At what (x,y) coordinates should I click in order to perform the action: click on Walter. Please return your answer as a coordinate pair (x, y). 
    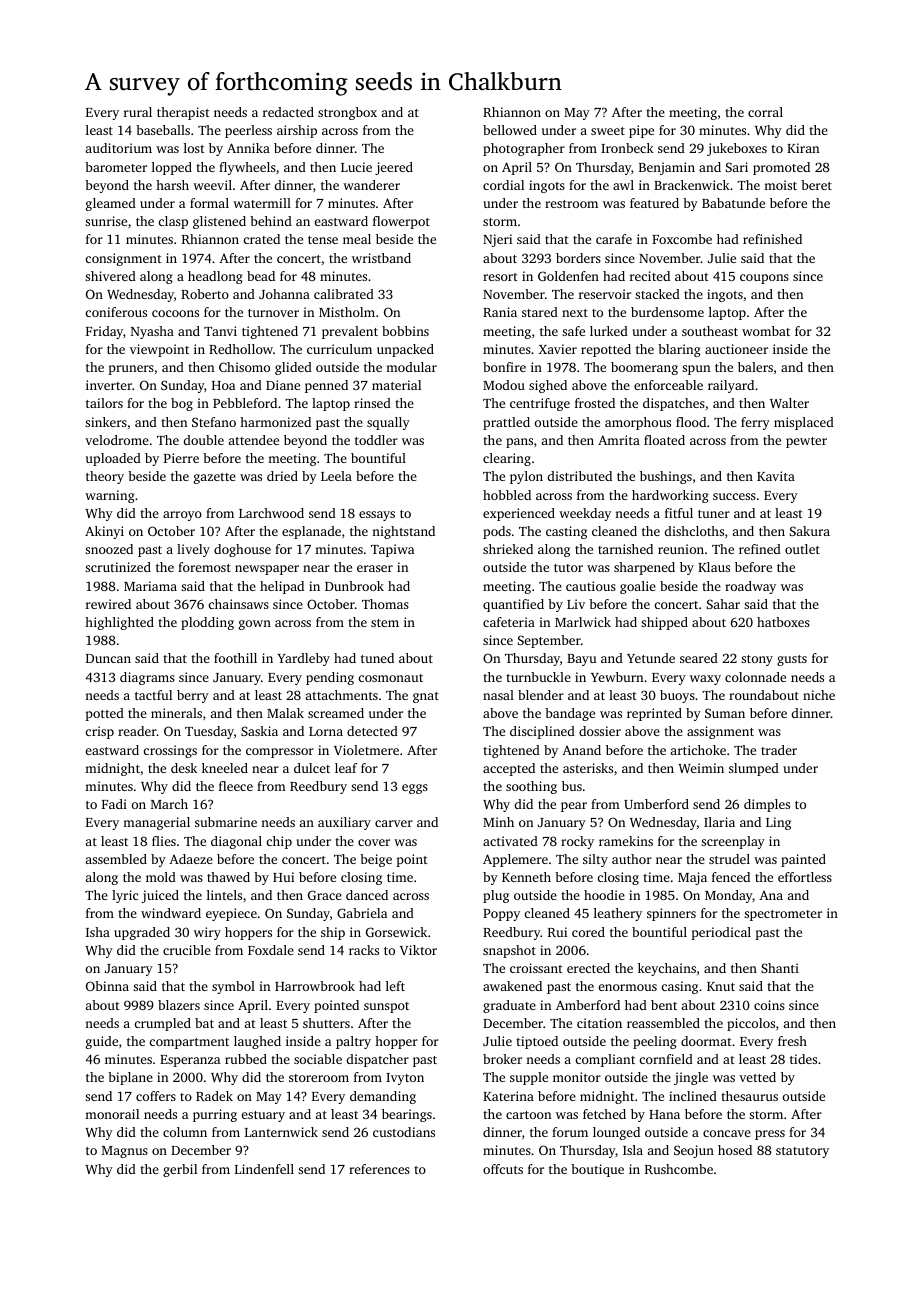
    Looking at the image, I should click on (789, 403).
